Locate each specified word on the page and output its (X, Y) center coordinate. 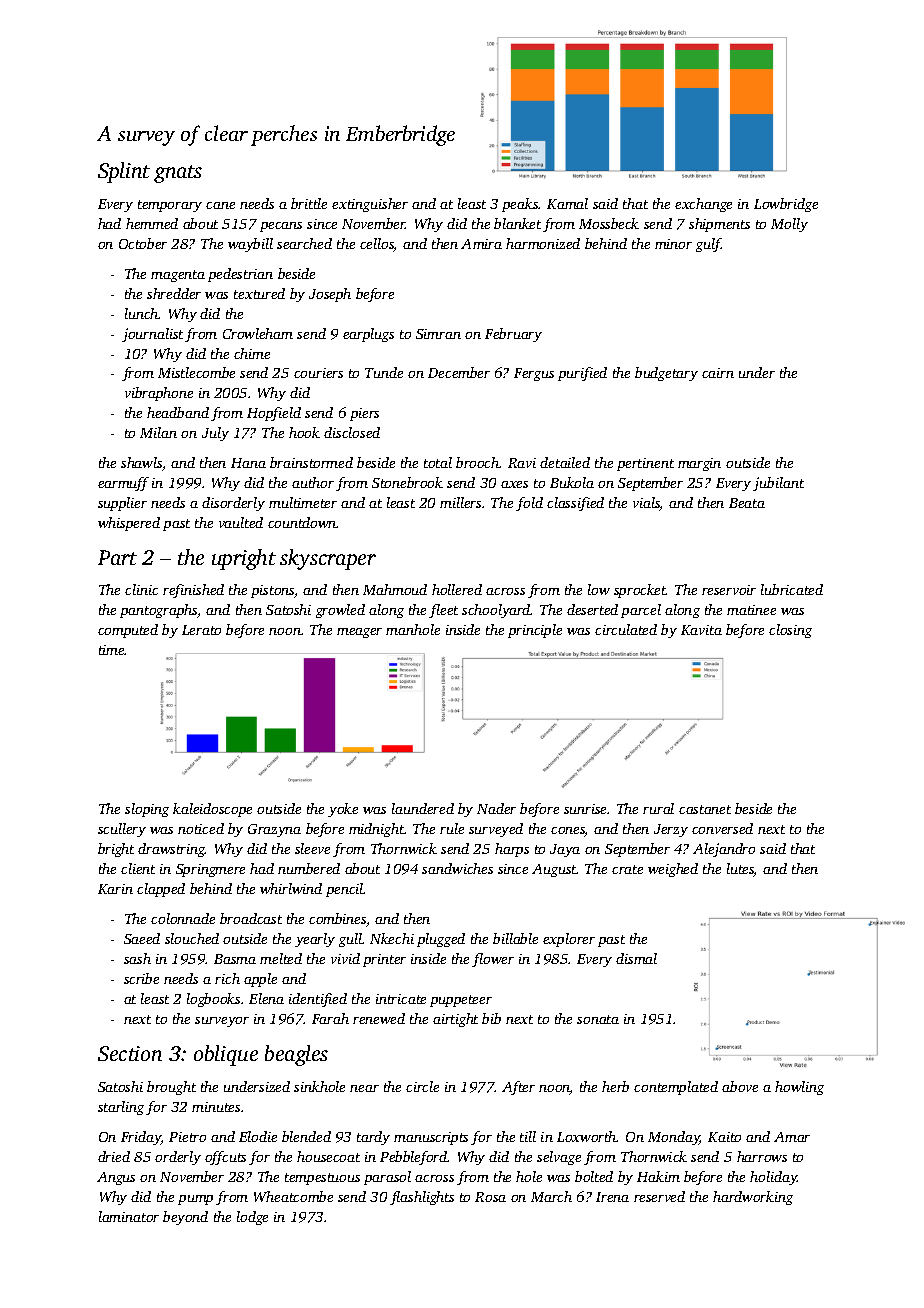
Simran (438, 334)
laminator (129, 1216)
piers (364, 414)
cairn (718, 373)
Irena (612, 1197)
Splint (124, 172)
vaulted (241, 522)
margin (699, 464)
